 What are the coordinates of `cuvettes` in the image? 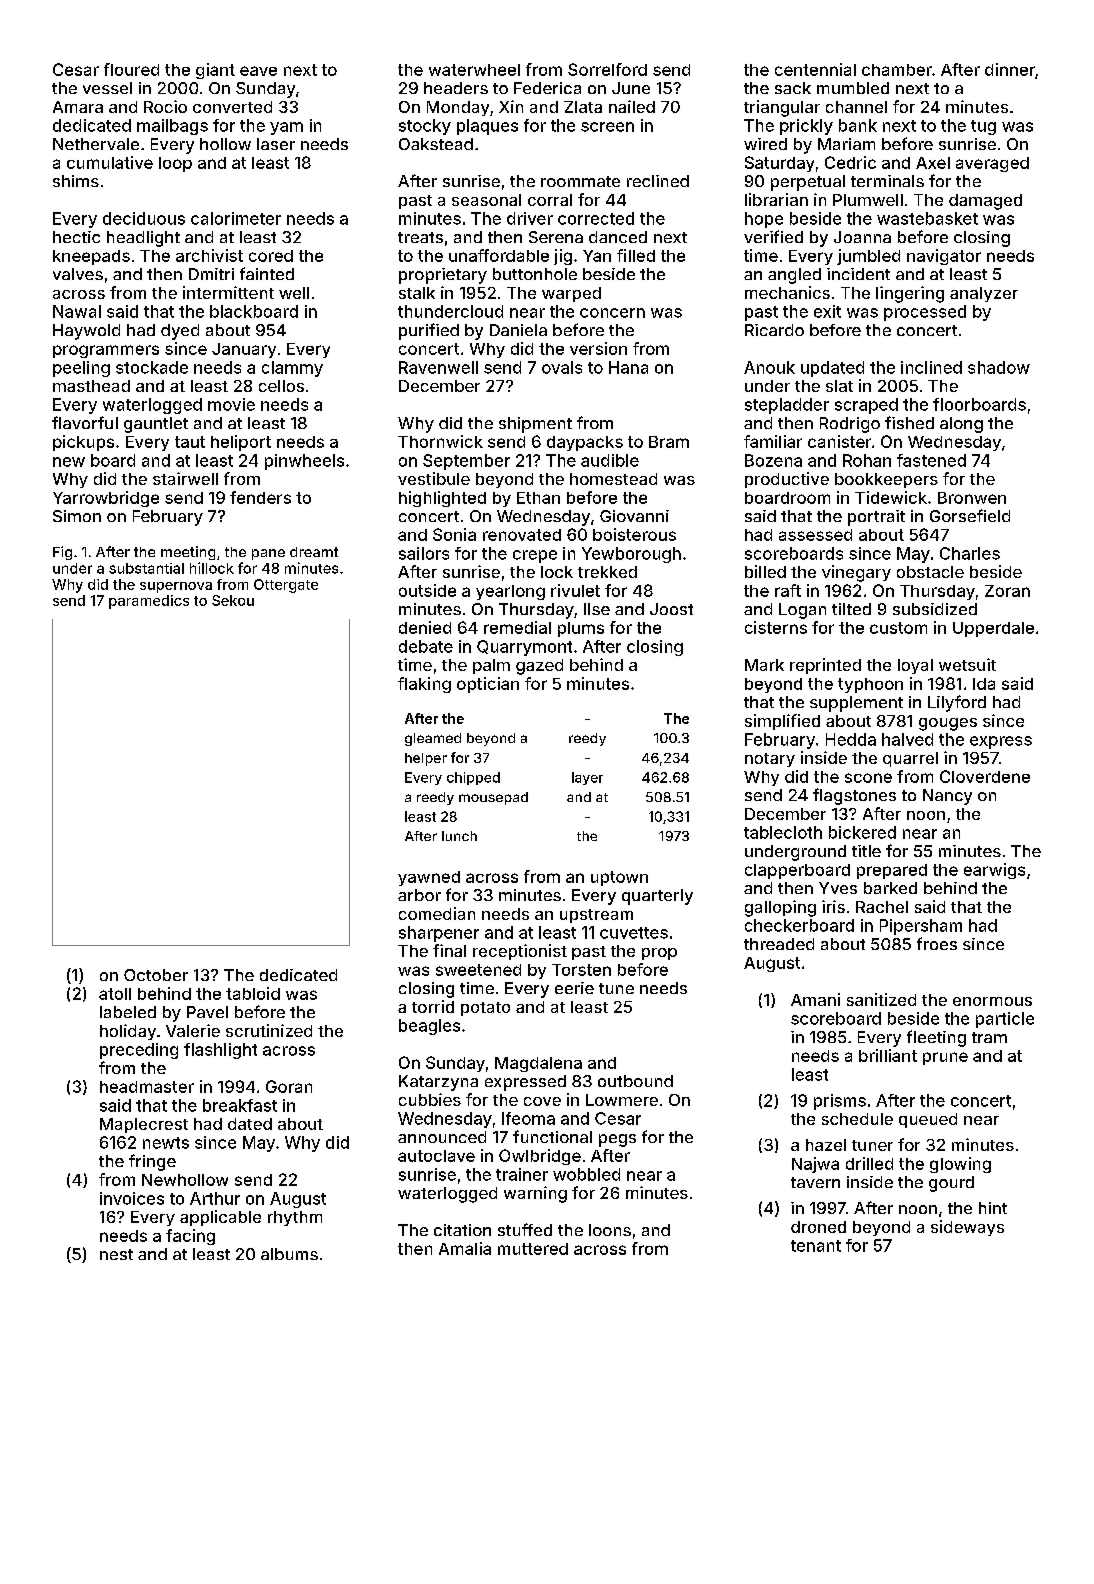 It's located at (634, 933).
